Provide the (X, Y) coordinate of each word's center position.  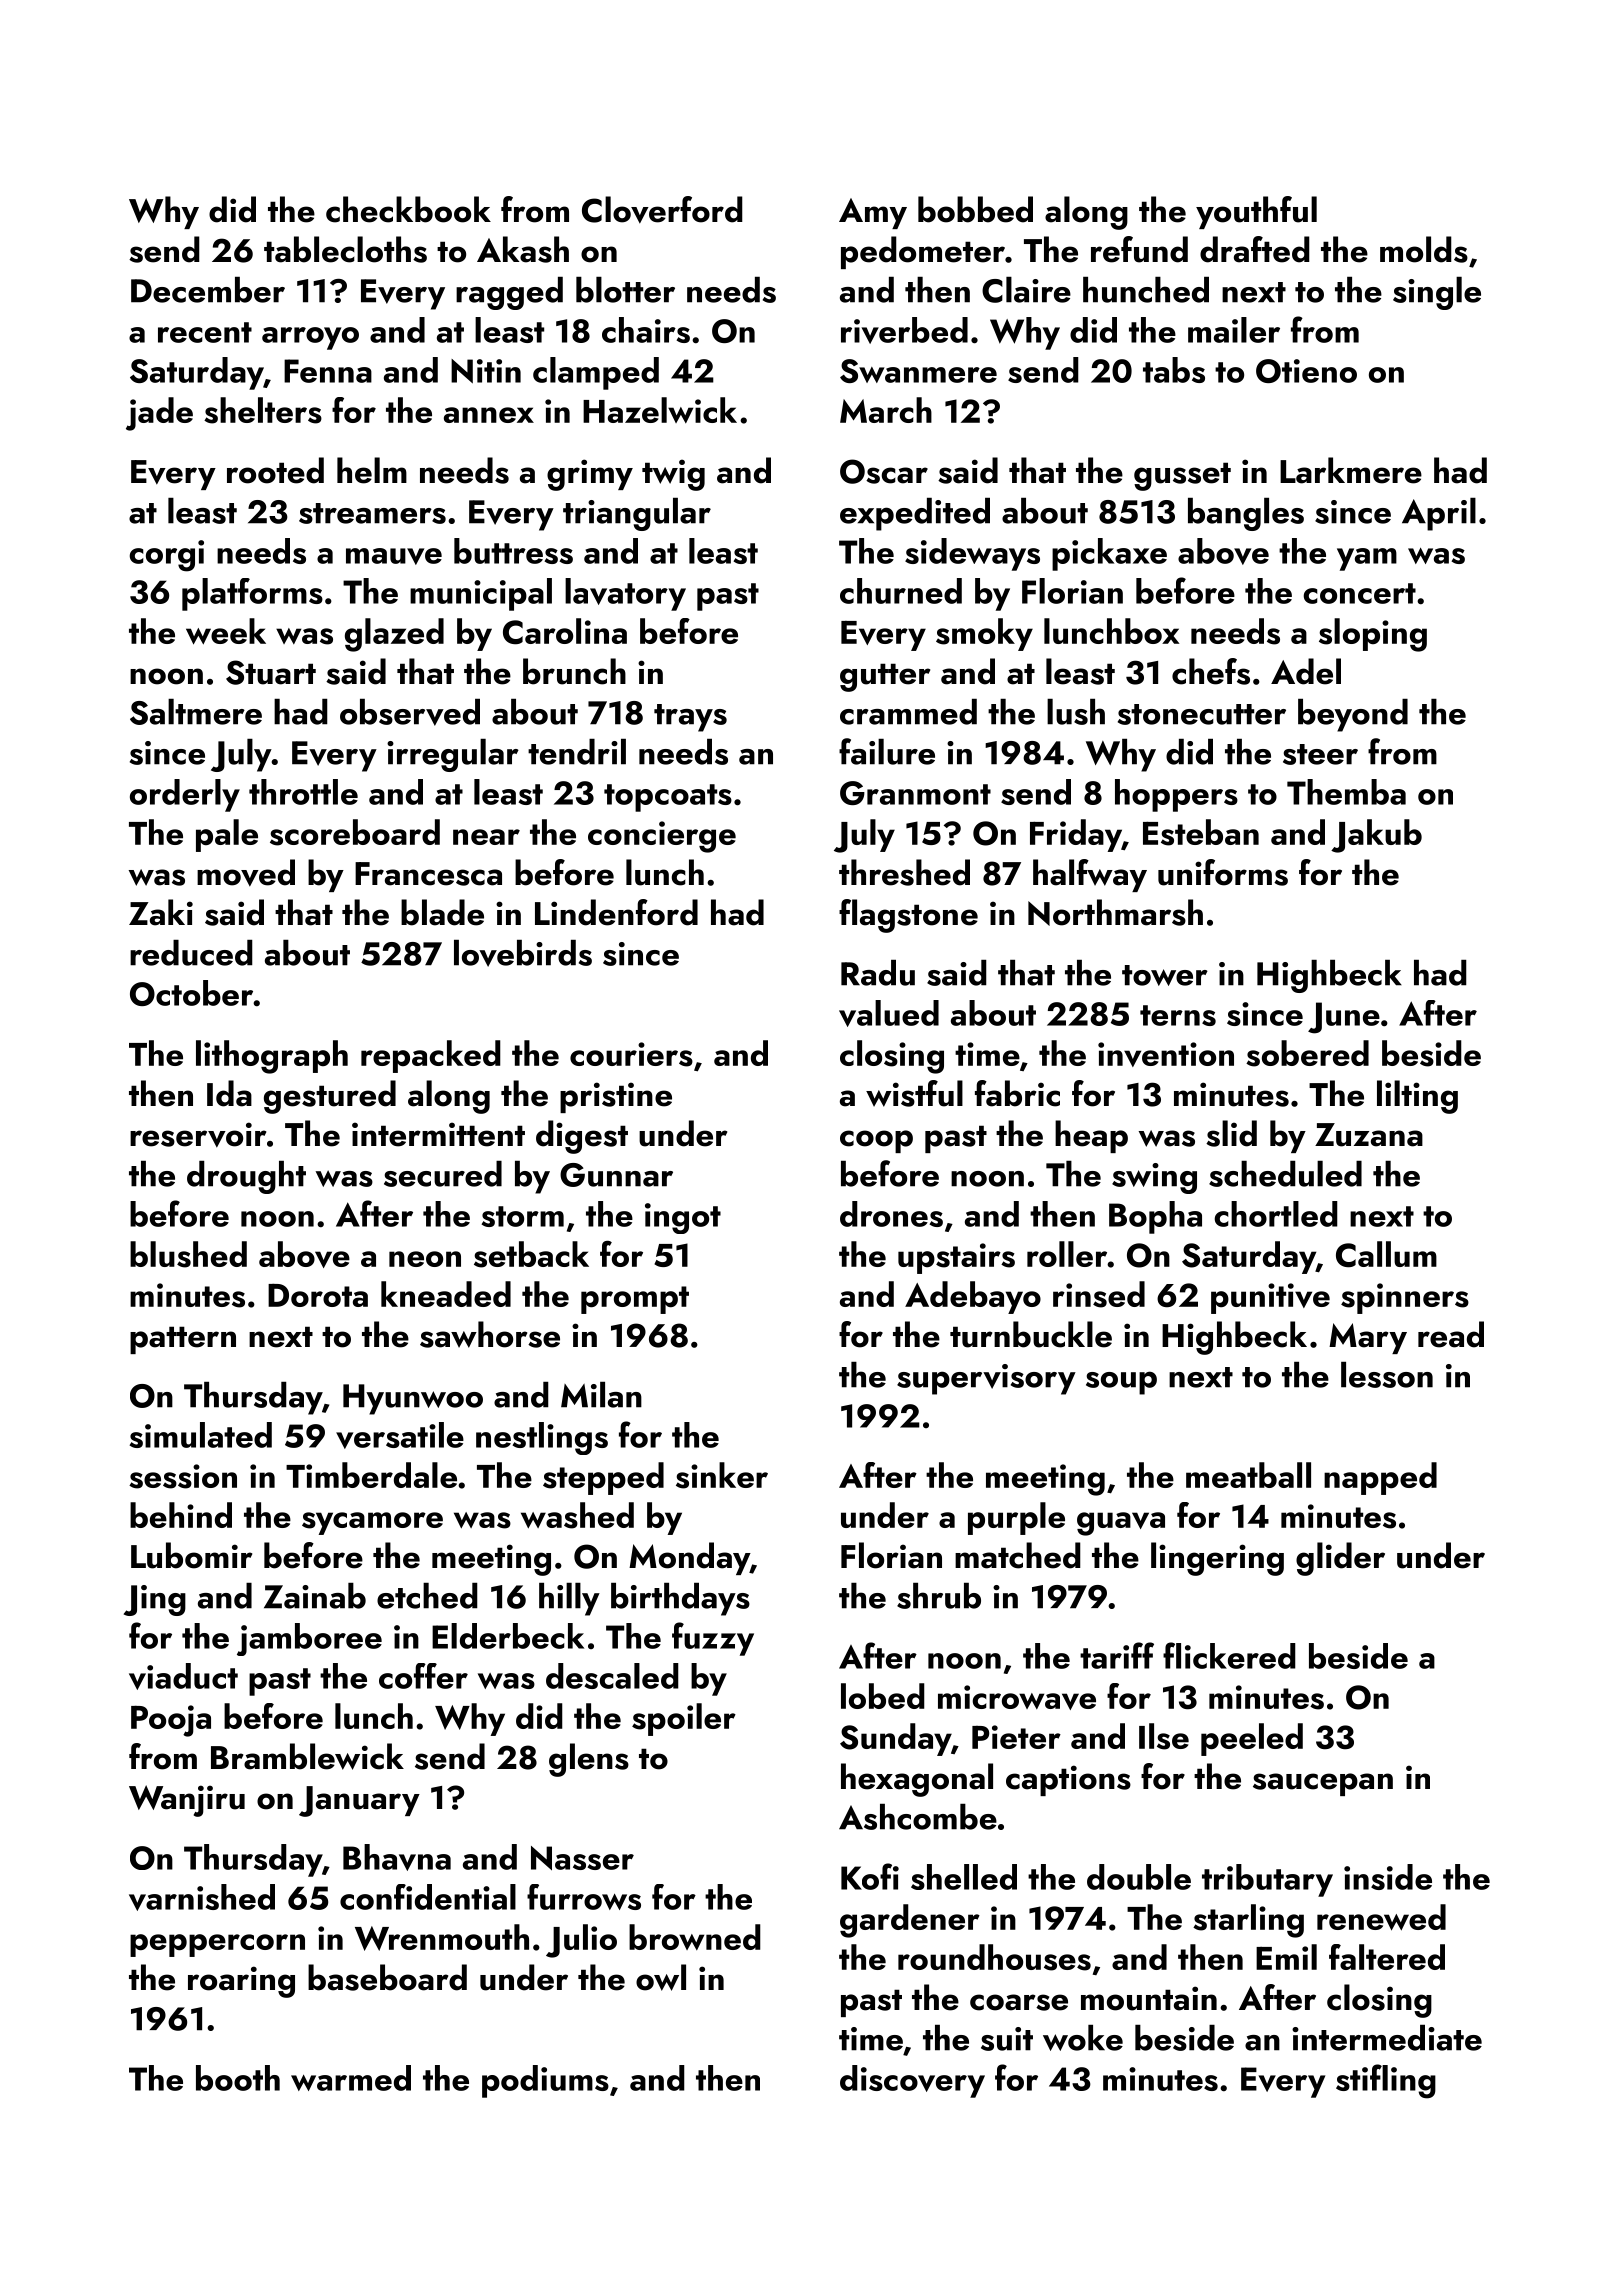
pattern (183, 1340)
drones (891, 1214)
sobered (1307, 1053)
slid (1231, 1133)
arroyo (310, 338)
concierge (662, 837)
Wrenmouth (442, 1937)
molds (1424, 249)
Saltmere (196, 712)
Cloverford (662, 210)
